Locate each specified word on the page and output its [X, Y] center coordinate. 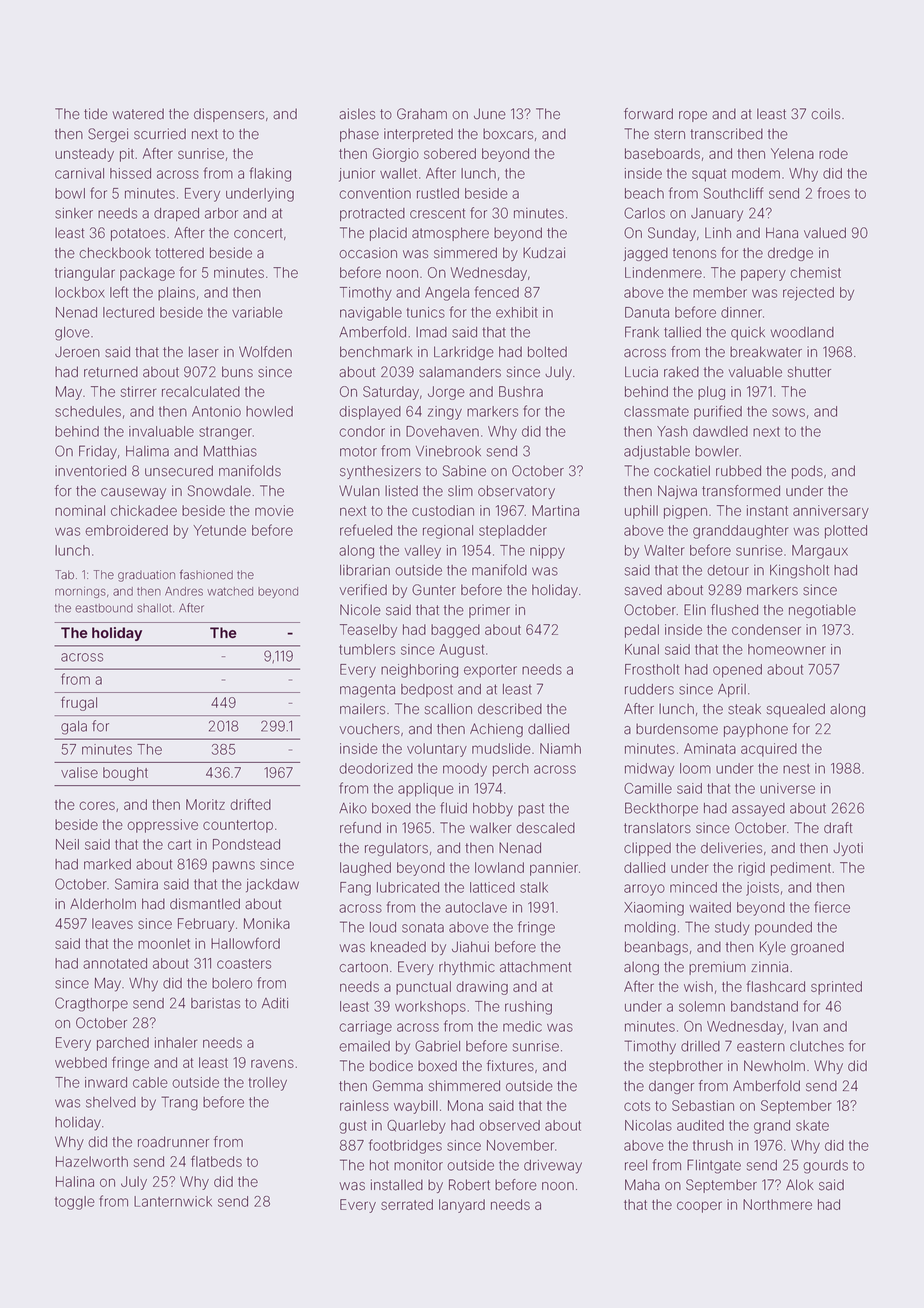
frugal [79, 703]
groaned [817, 948]
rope [693, 116]
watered [138, 114]
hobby [493, 810]
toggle [75, 1203]
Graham [422, 114]
